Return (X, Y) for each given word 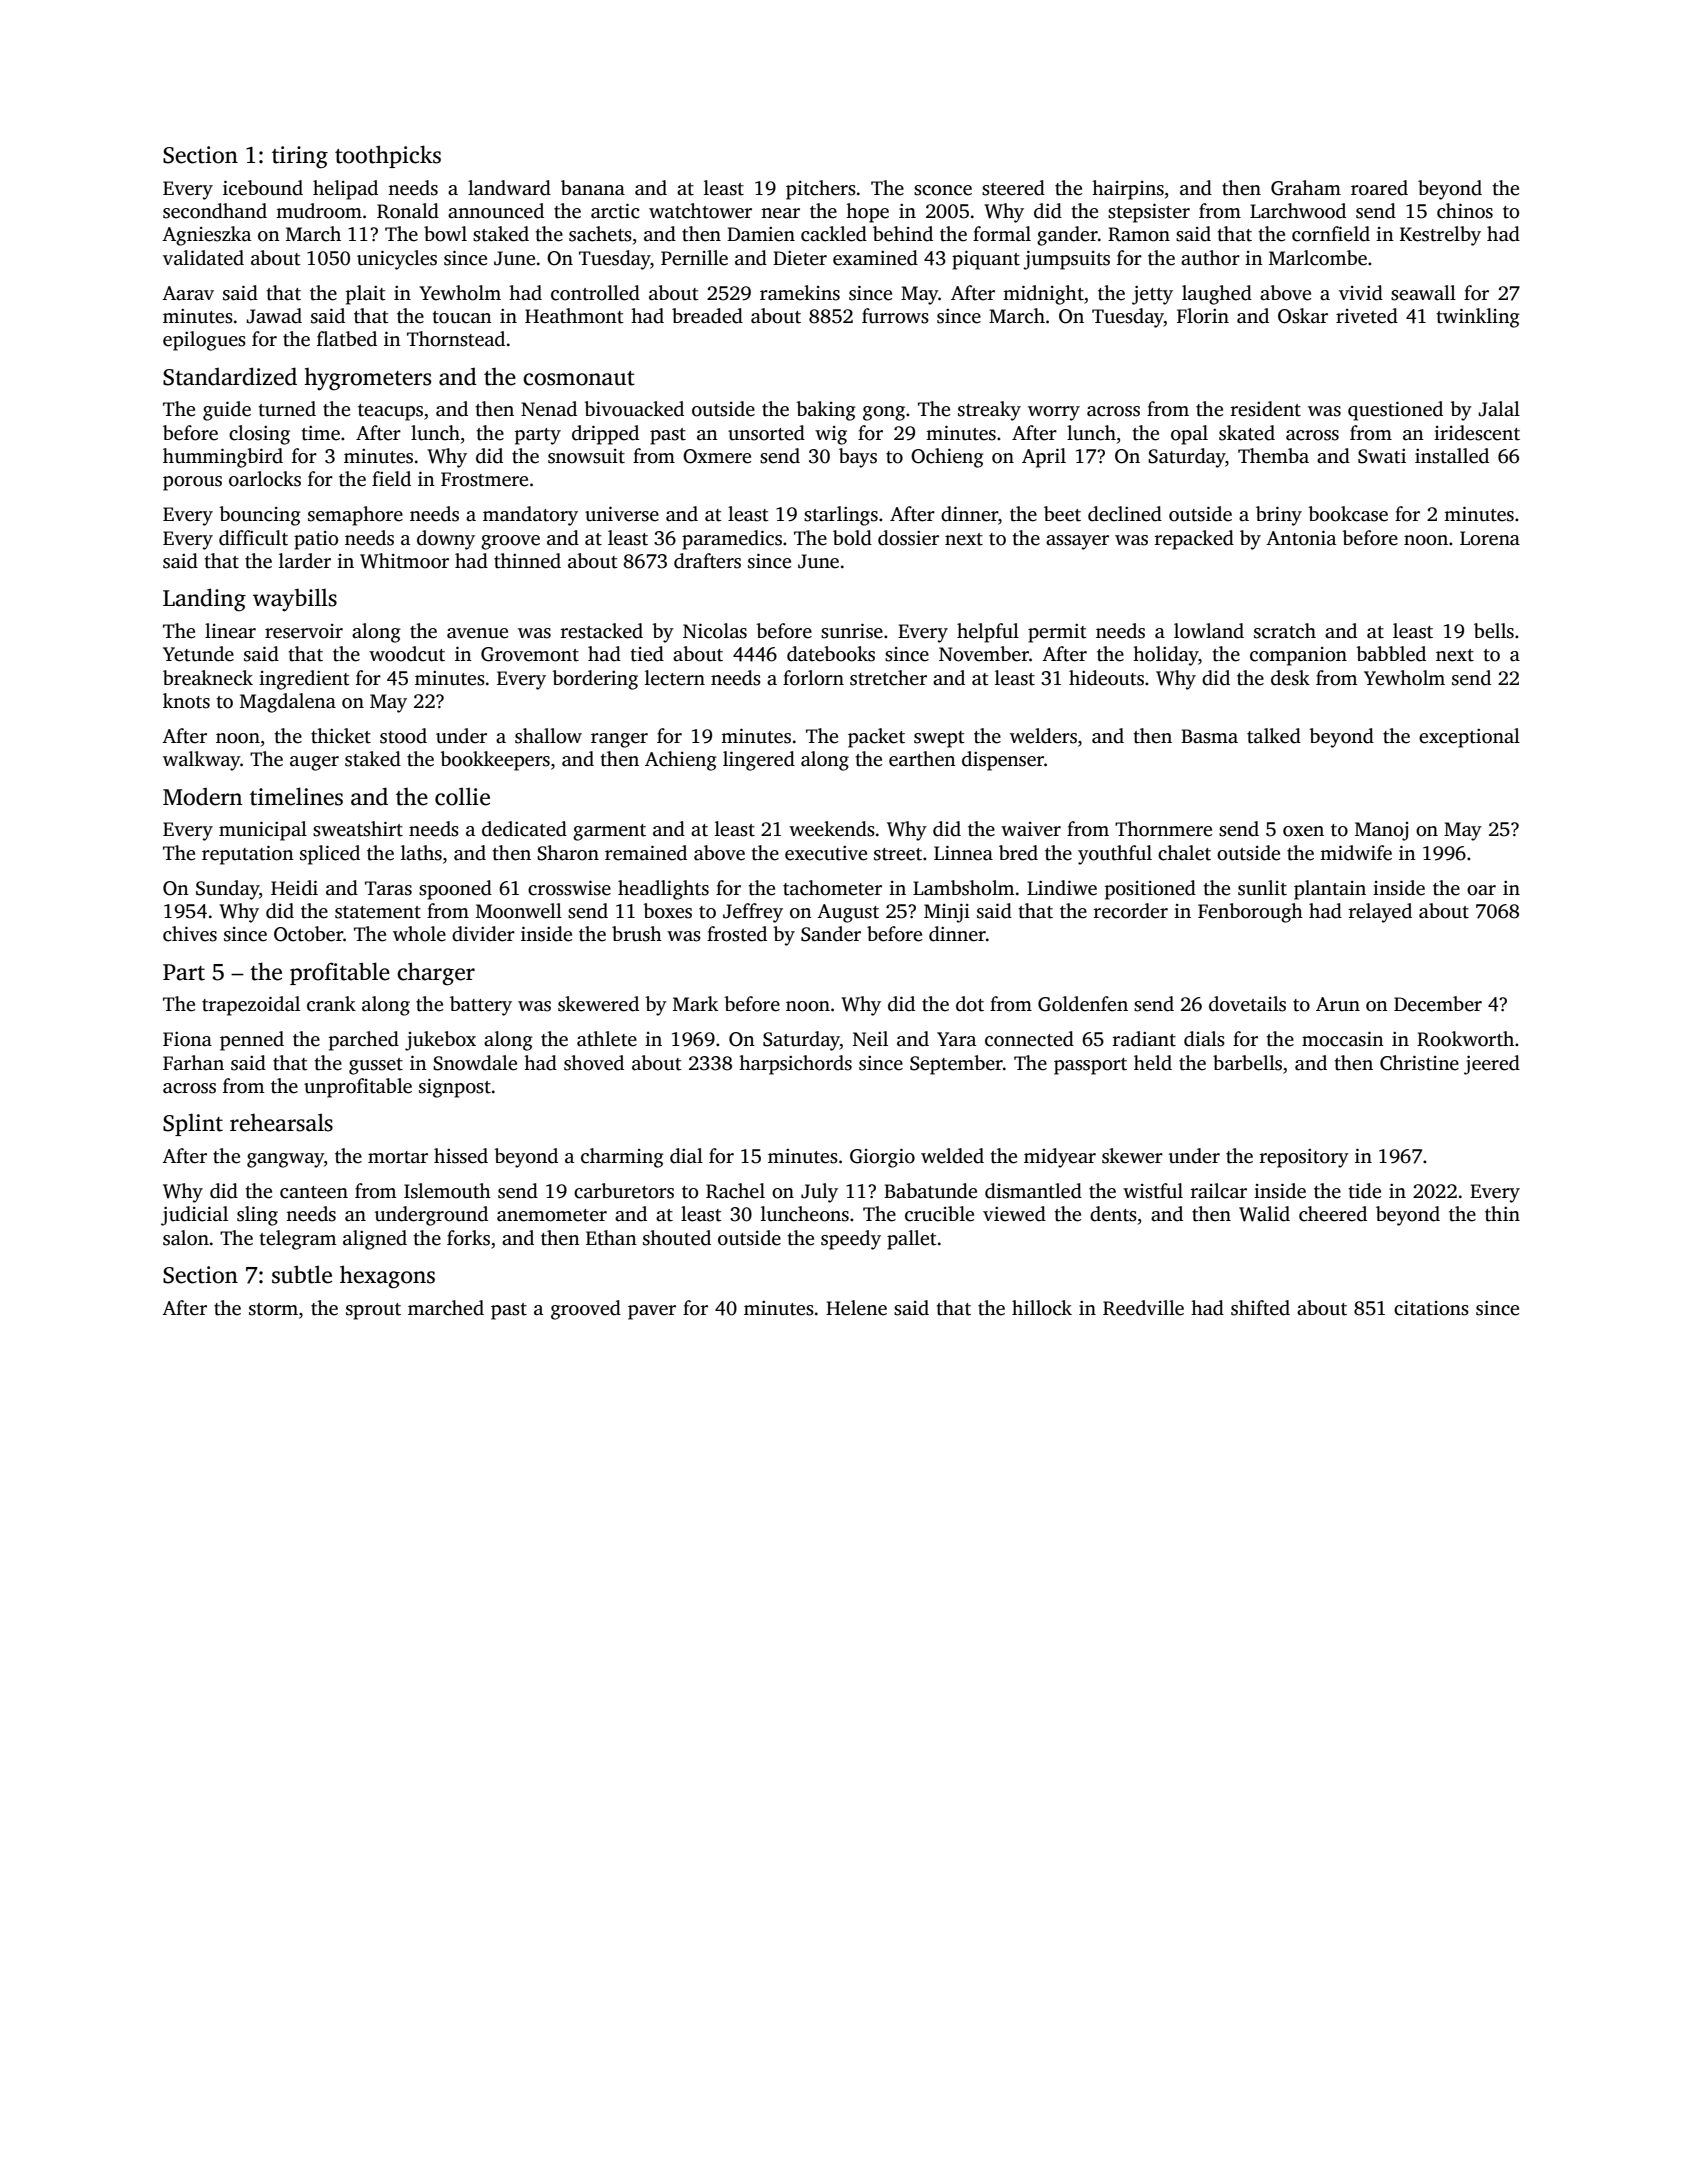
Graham (1306, 188)
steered (1013, 188)
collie (462, 796)
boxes (667, 911)
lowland (1209, 631)
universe (622, 514)
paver (652, 1312)
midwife (1356, 853)
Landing (204, 600)
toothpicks (388, 156)
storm (273, 1309)
